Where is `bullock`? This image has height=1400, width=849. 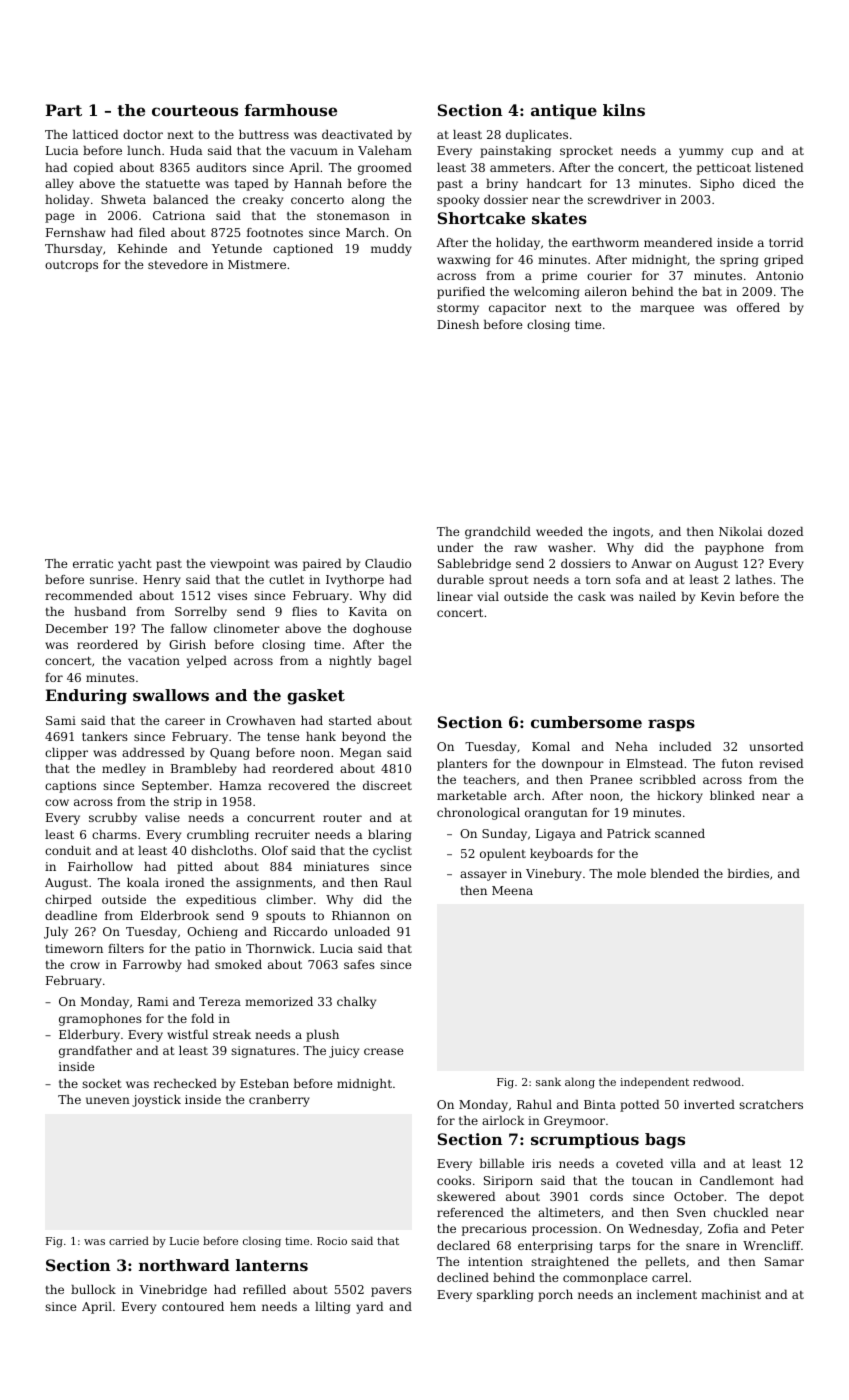 bullock is located at coordinates (93, 1289).
